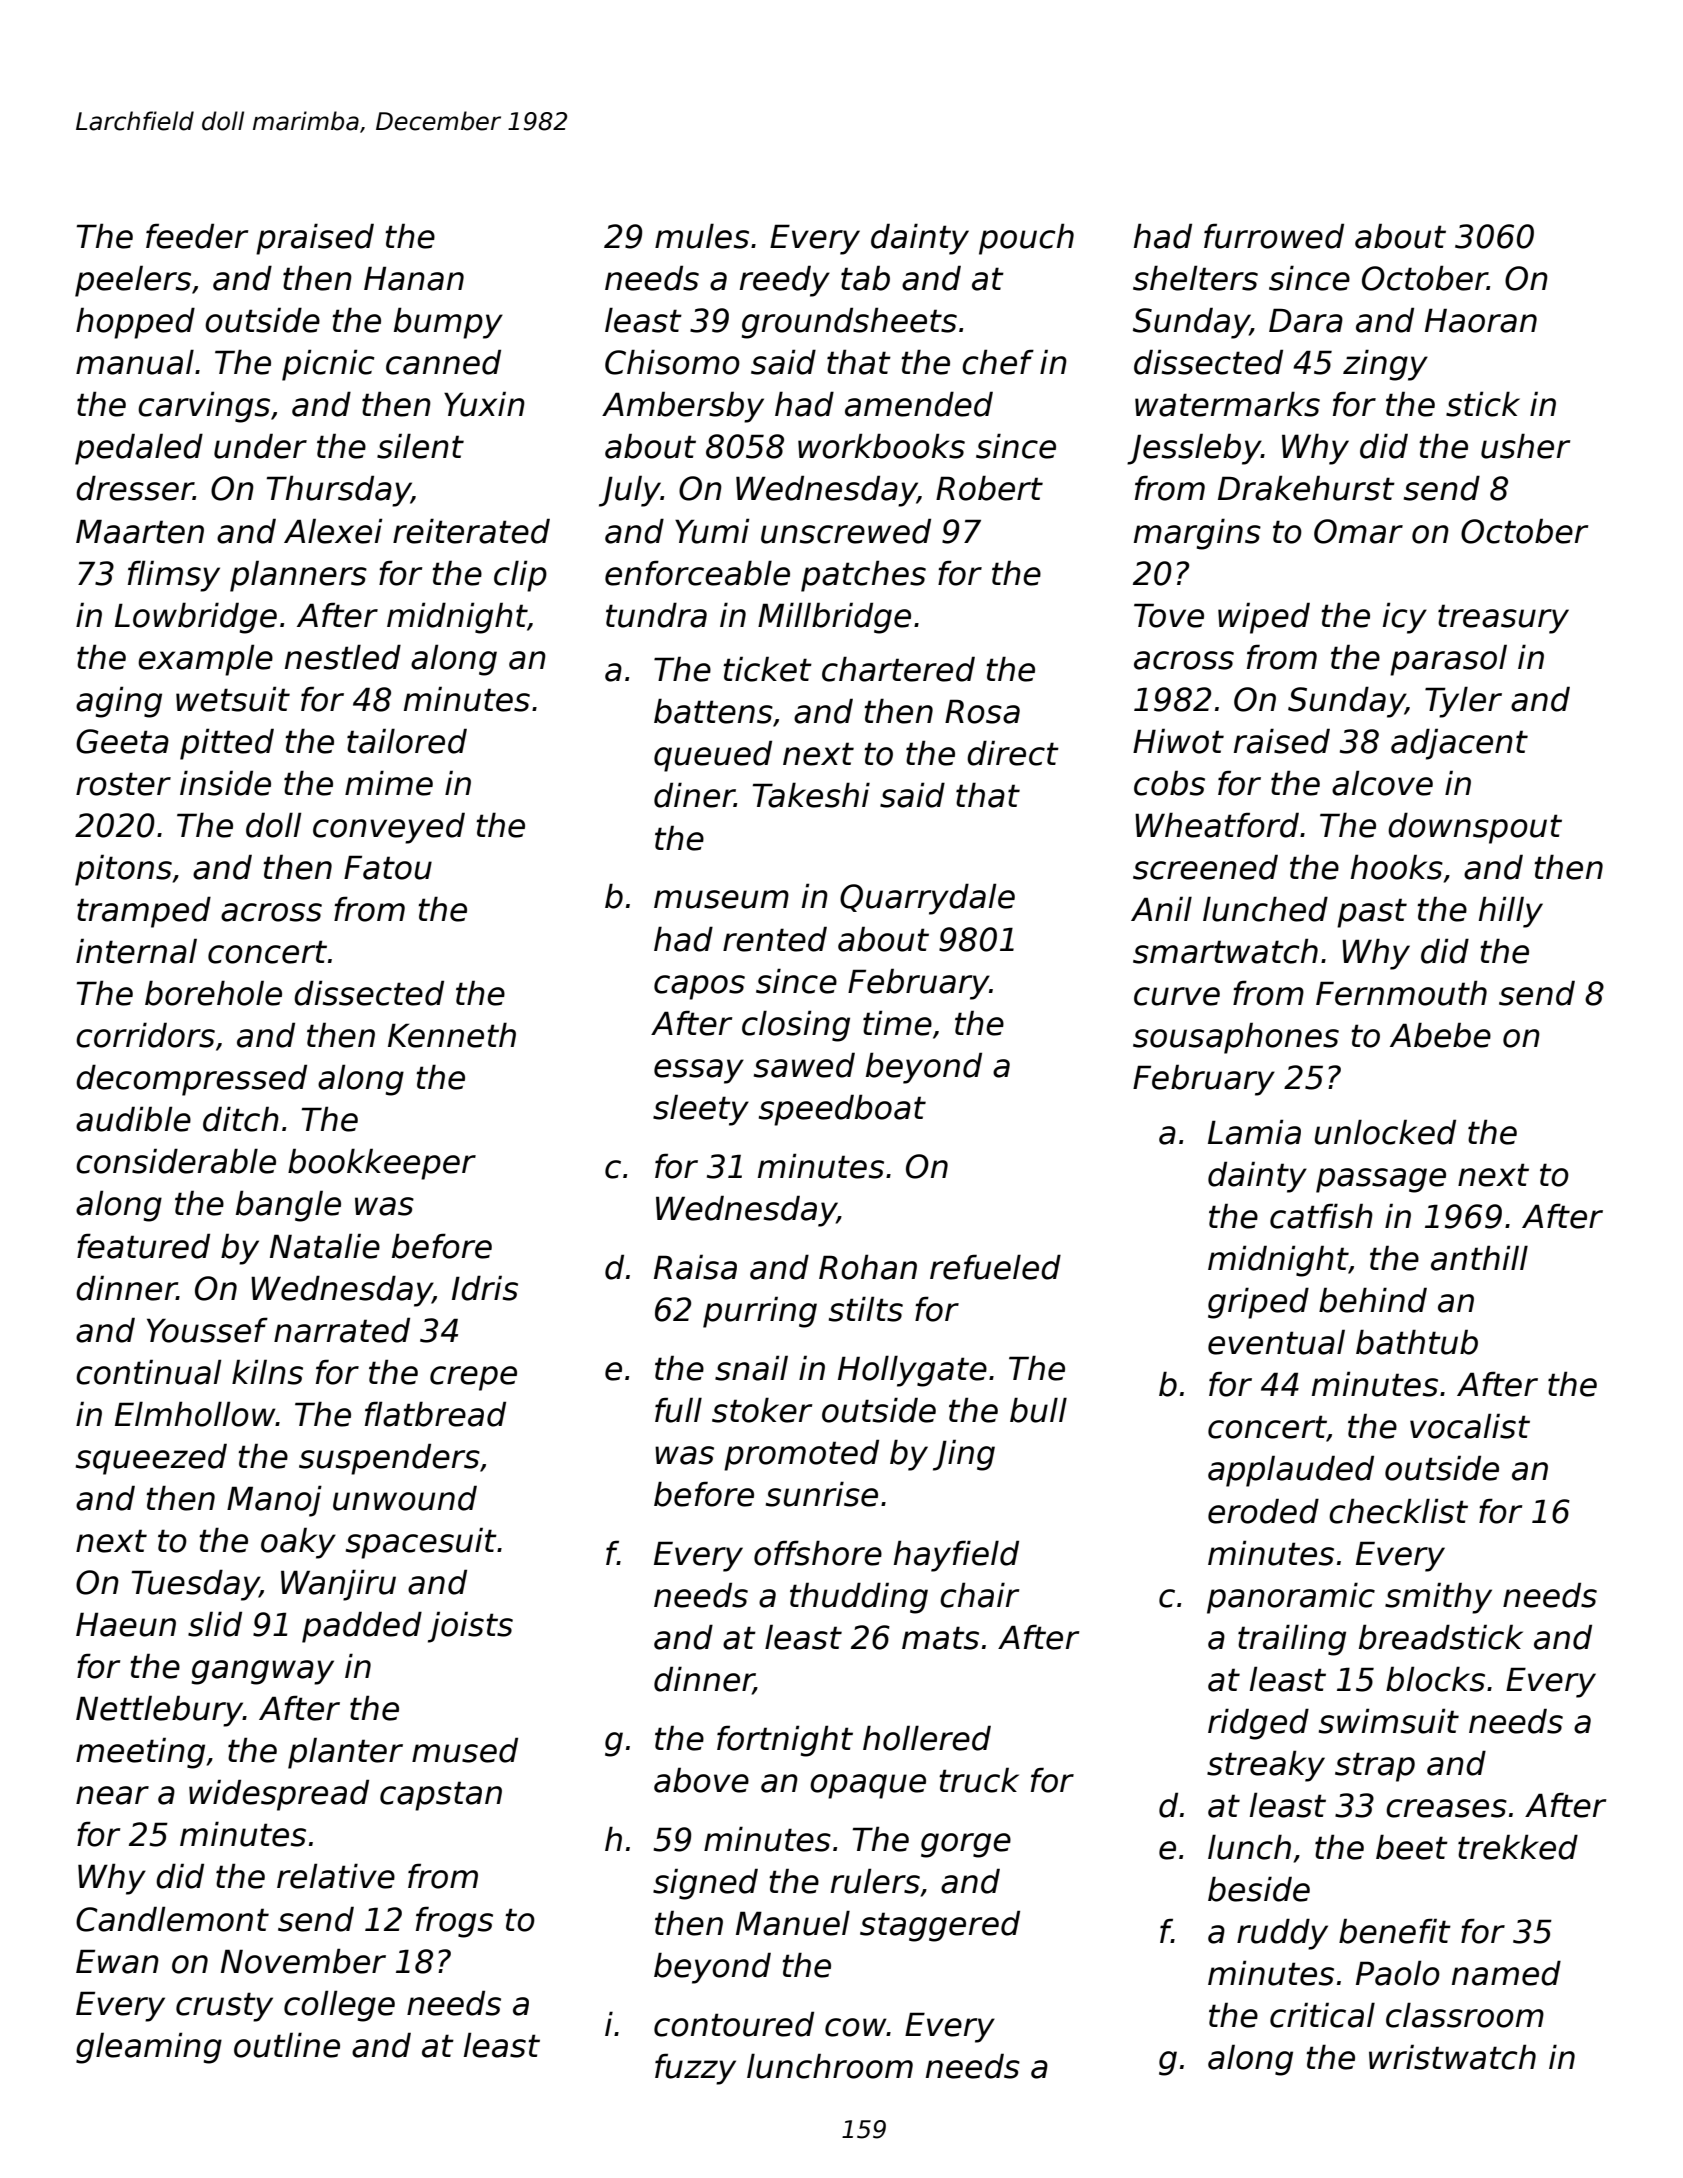 The height and width of the page is (2178, 1683). What do you see at coordinates (697, 573) in the page?
I see `enforceable` at bounding box center [697, 573].
